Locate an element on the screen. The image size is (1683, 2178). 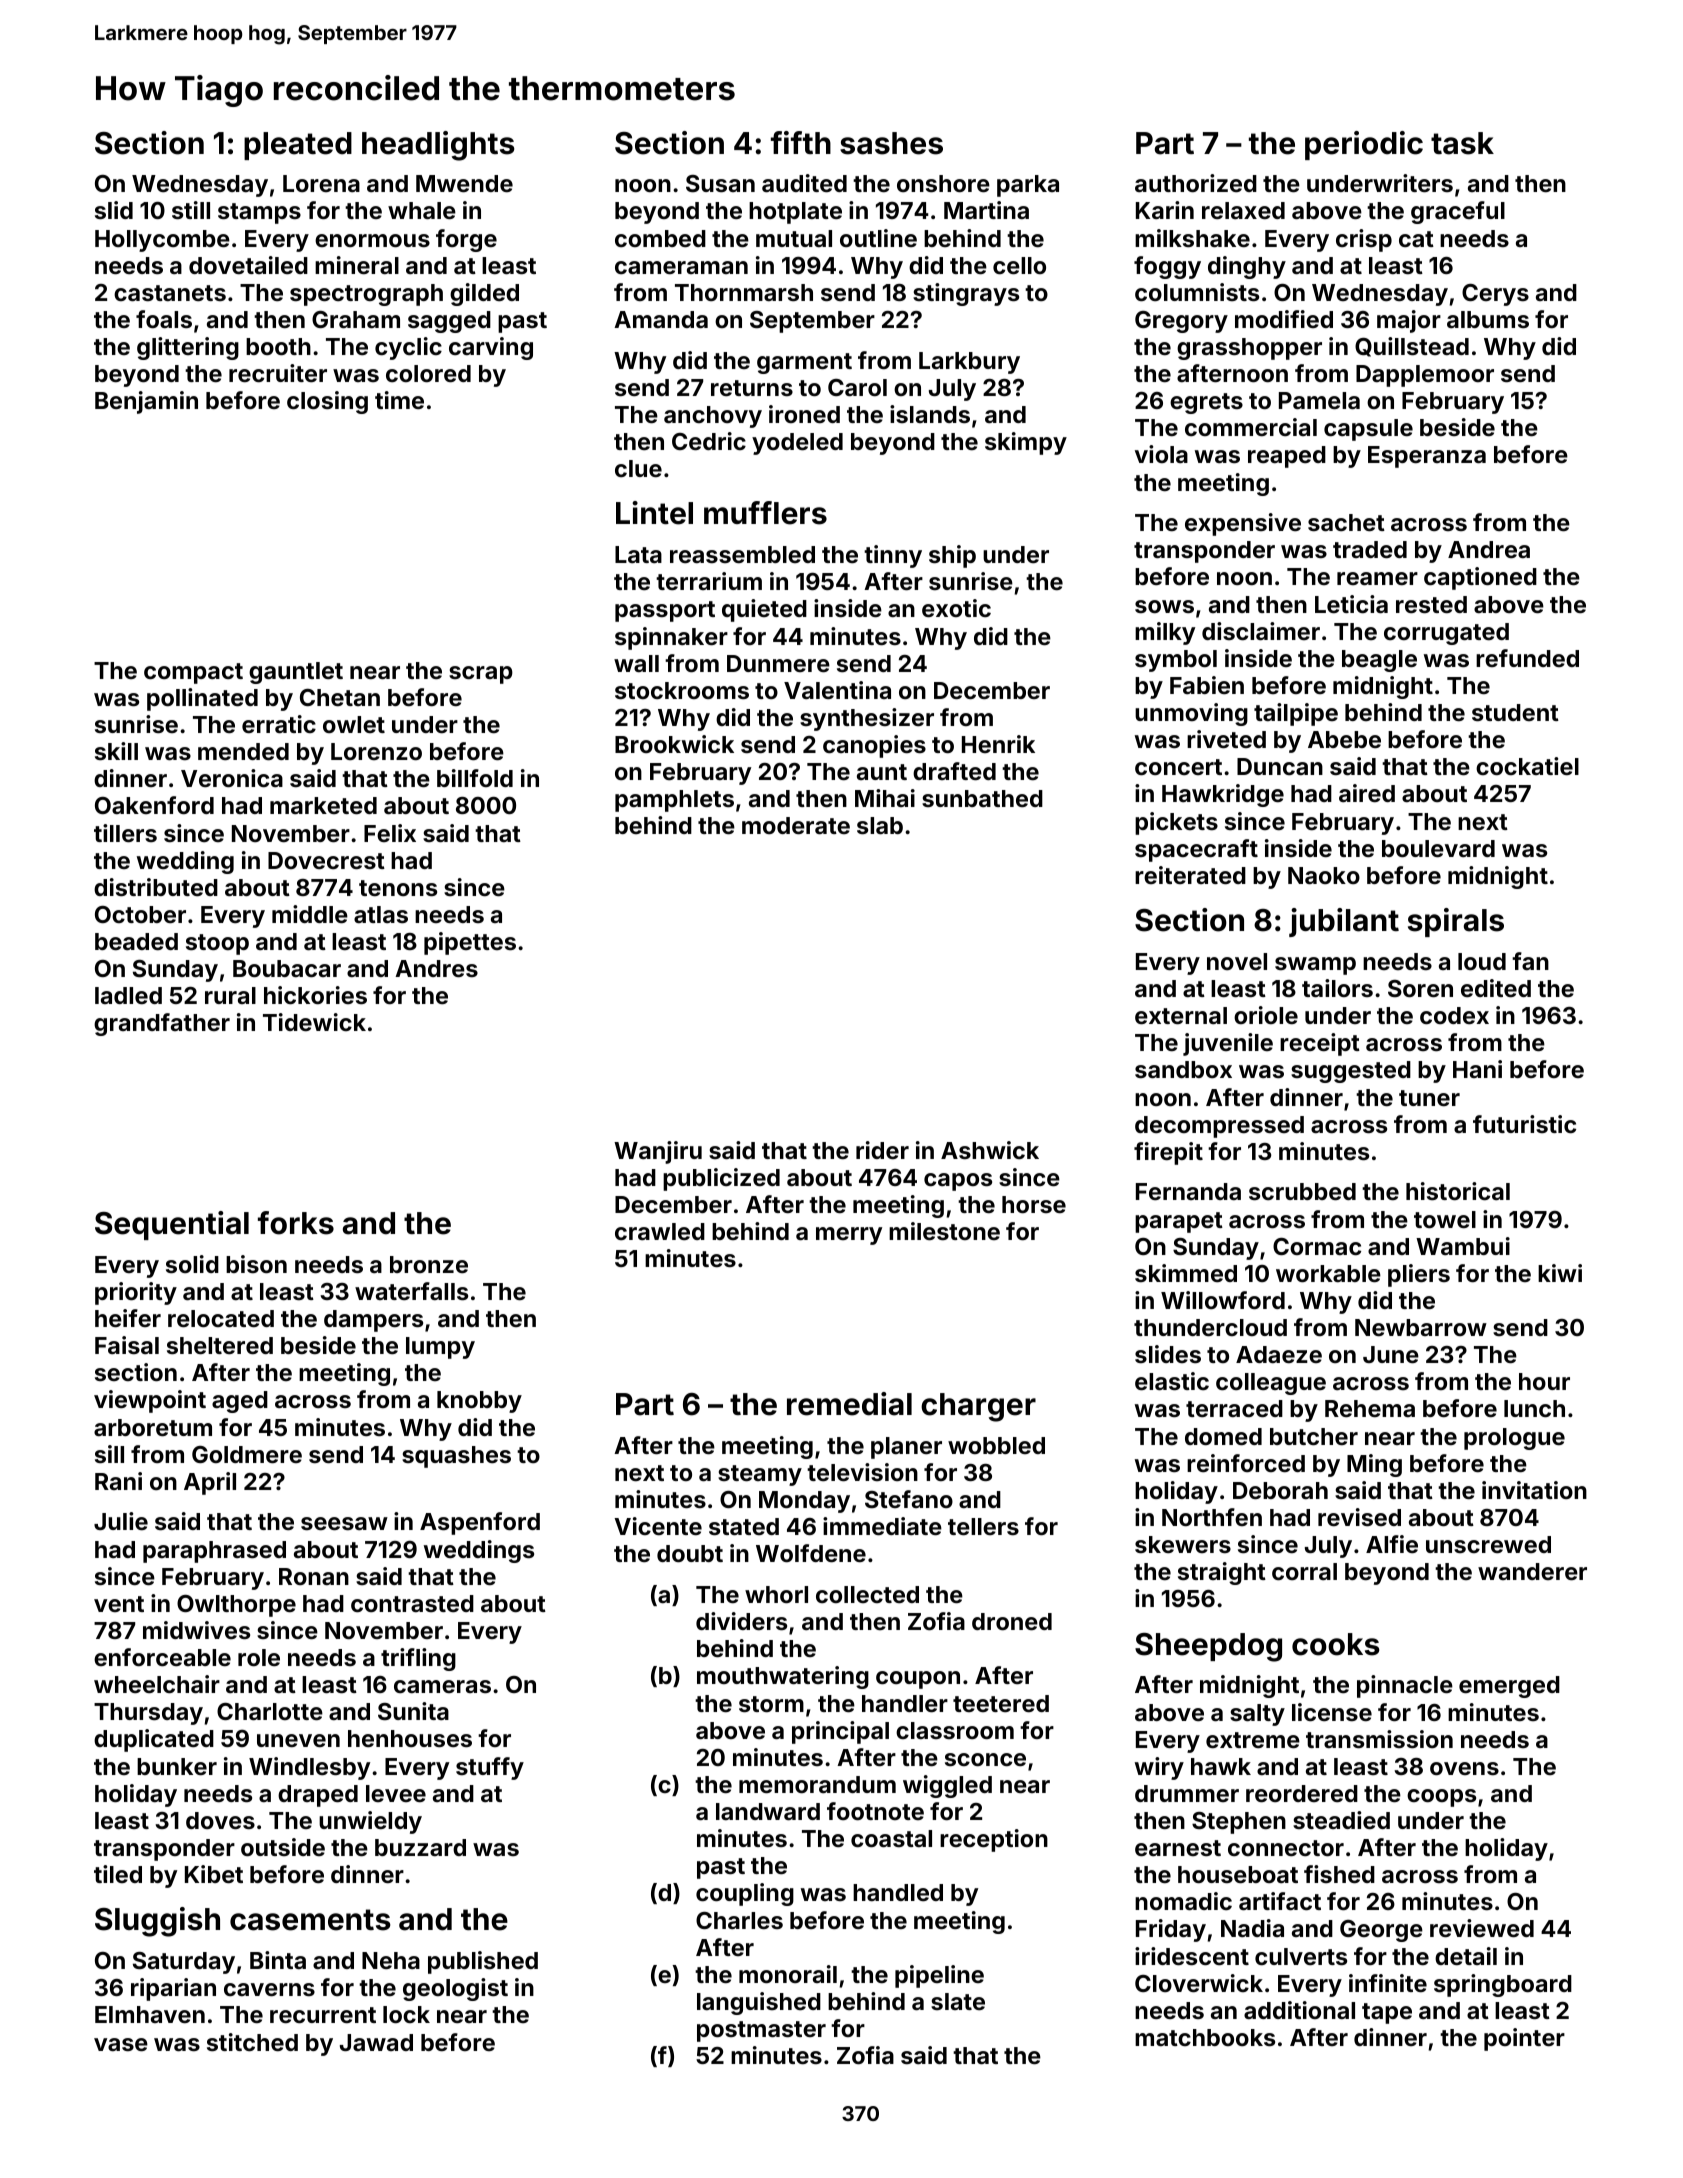
pipettes is located at coordinates (470, 943).
